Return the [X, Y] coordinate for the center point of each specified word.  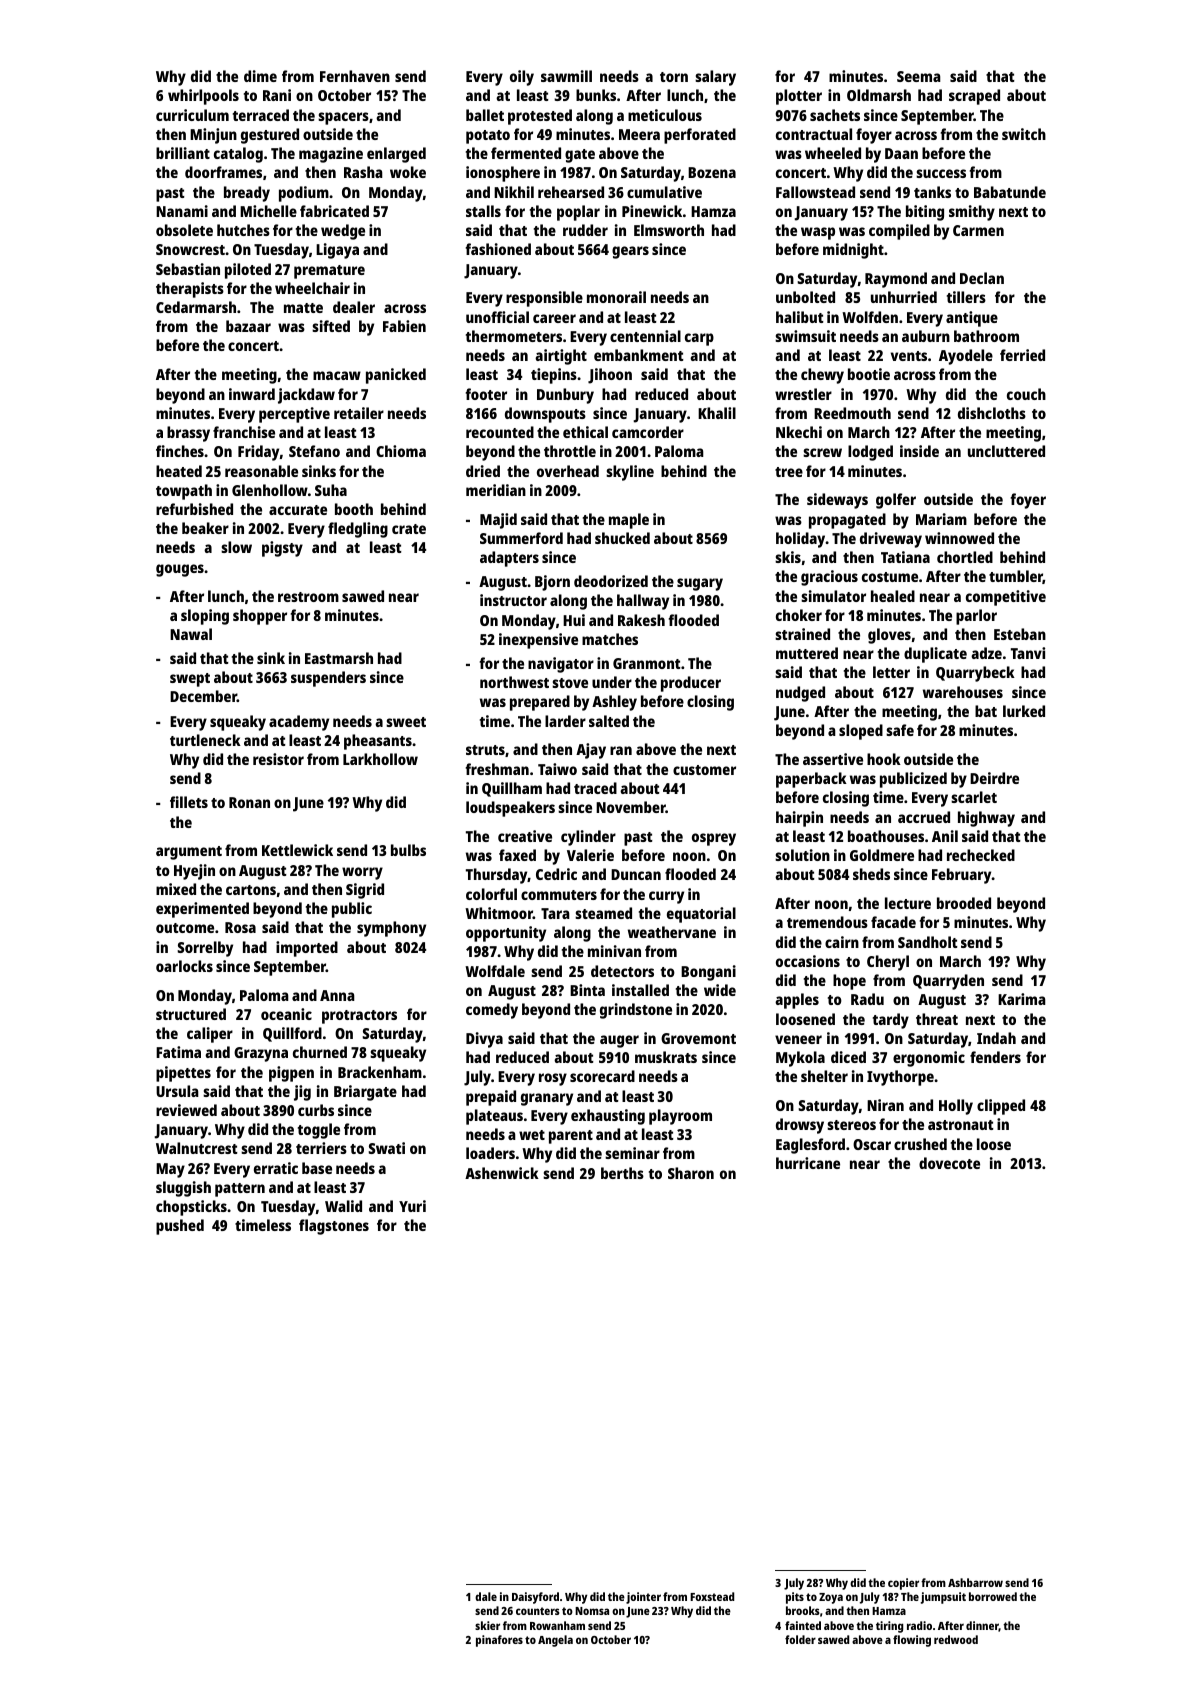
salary [715, 78]
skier [487, 1625]
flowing [912, 1641]
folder [800, 1639]
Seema [919, 76]
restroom [308, 597]
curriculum [192, 115]
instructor [513, 600]
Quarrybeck [975, 674]
